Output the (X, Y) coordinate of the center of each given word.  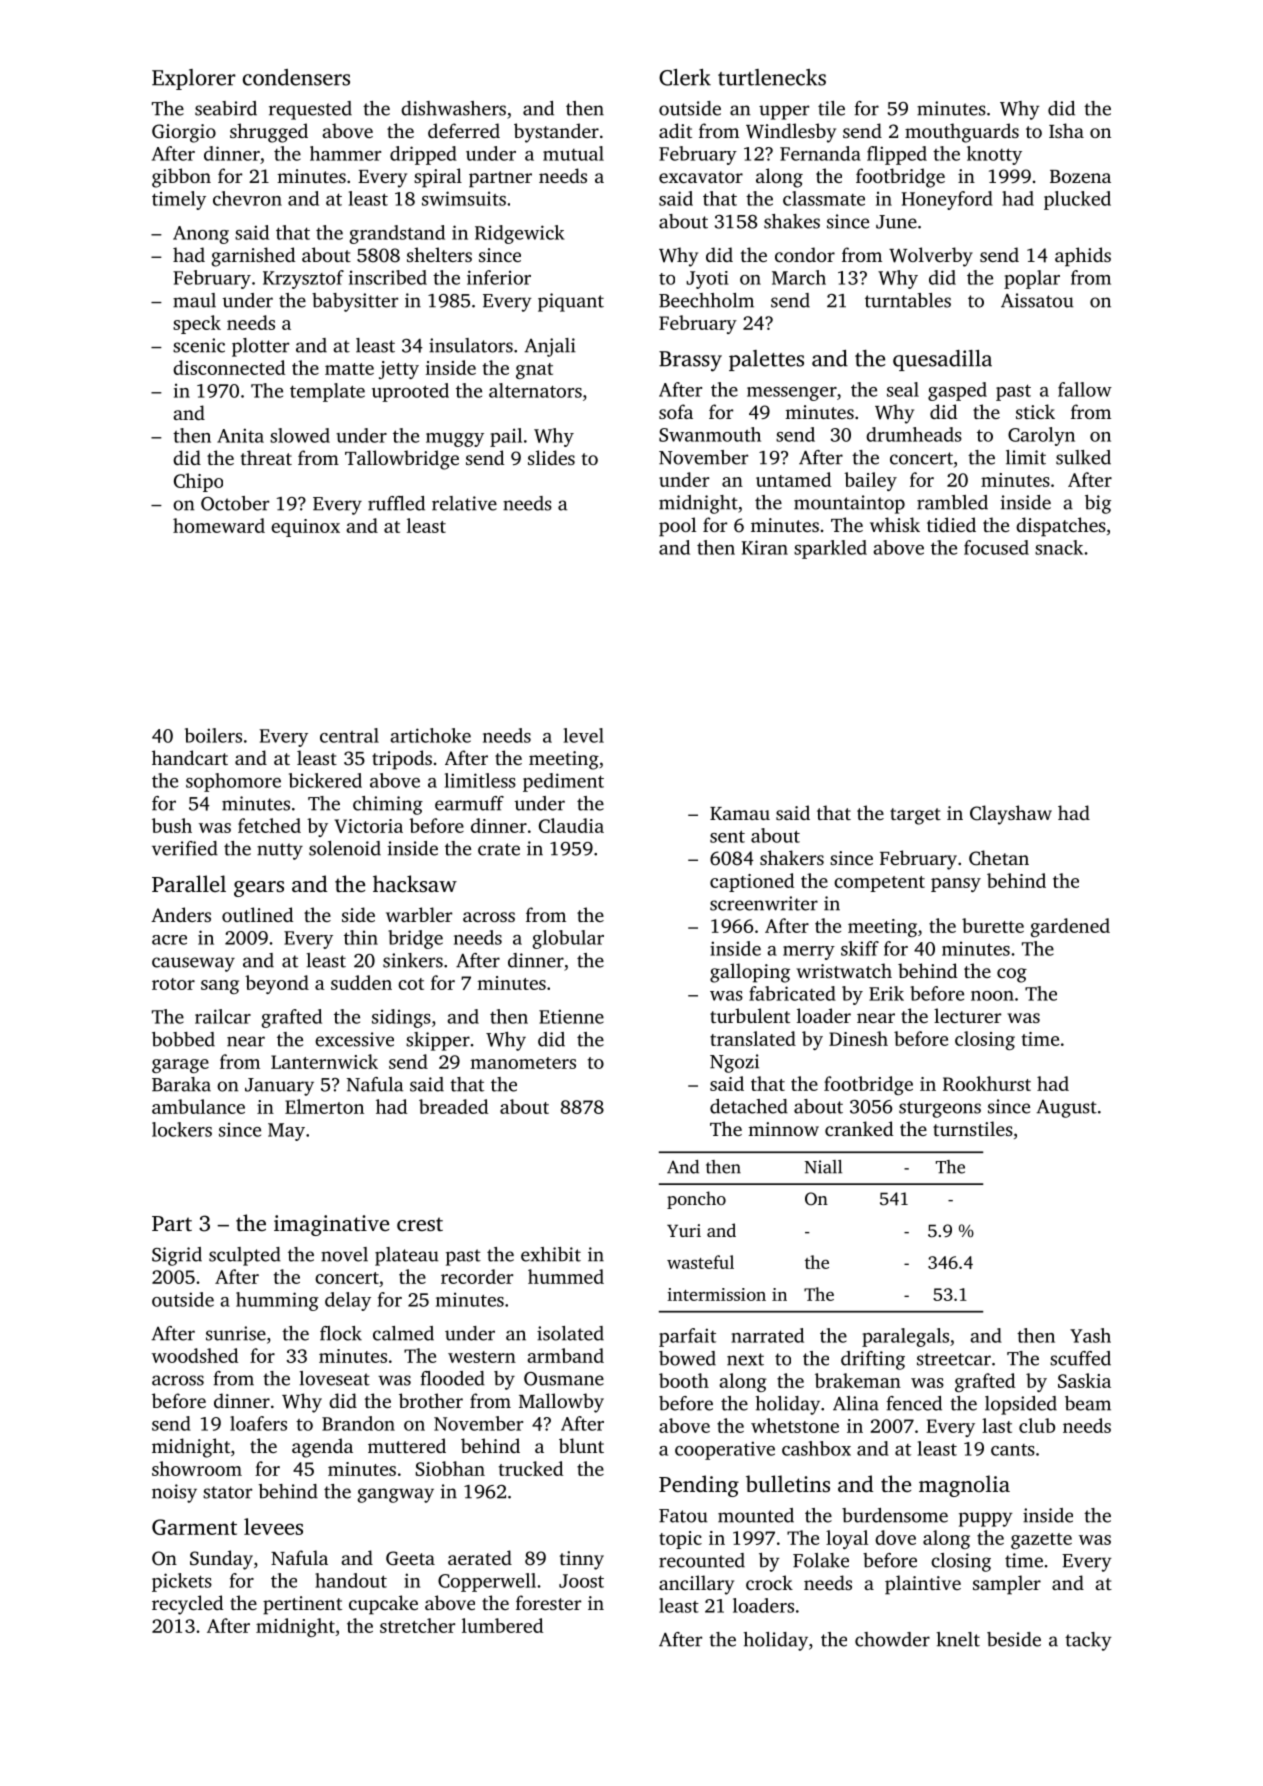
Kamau (740, 813)
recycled (187, 1605)
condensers (296, 77)
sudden (361, 982)
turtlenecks (772, 77)
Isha (1066, 130)
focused (996, 547)
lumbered (502, 1625)
